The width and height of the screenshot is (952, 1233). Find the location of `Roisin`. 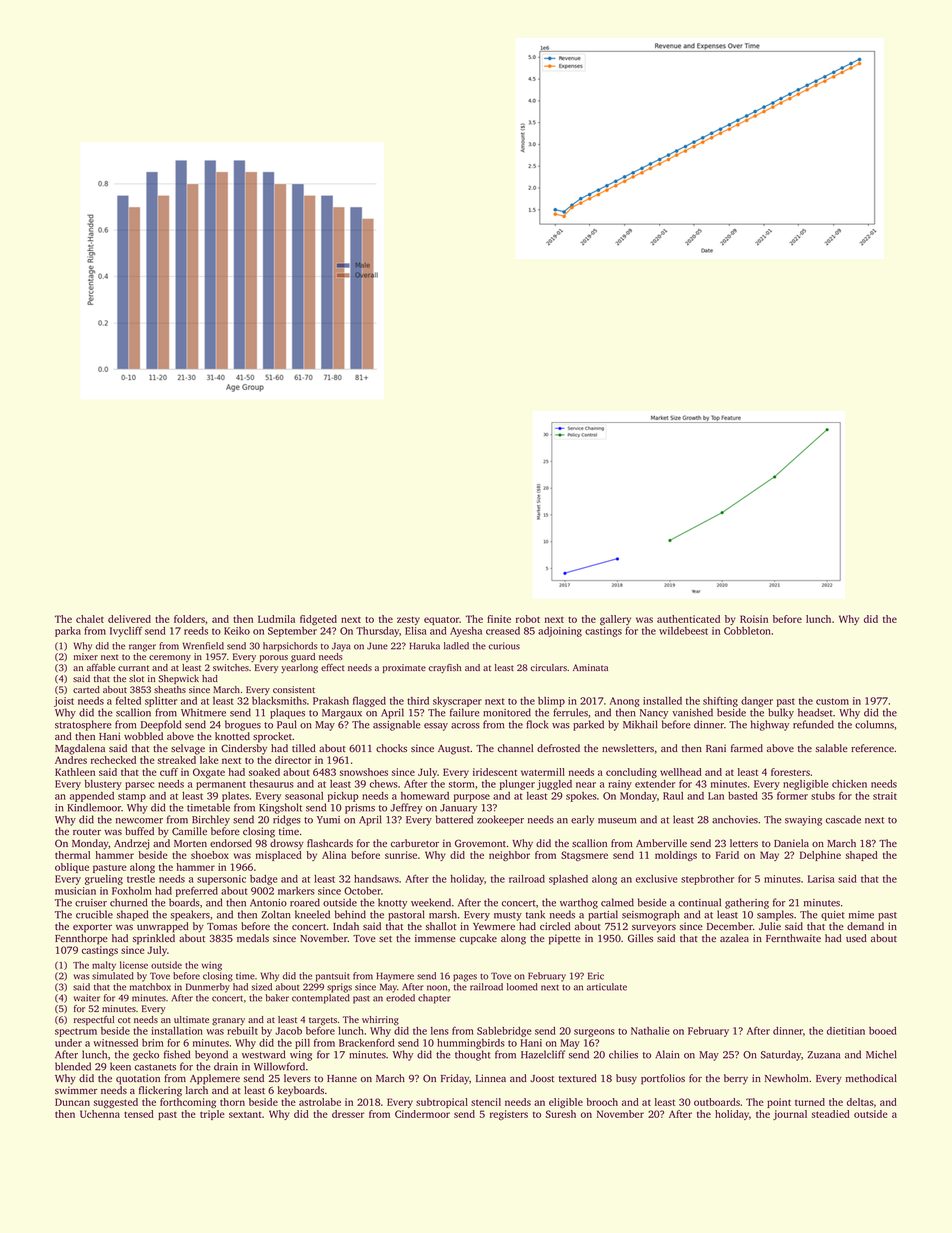

Roisin is located at coordinates (754, 619).
